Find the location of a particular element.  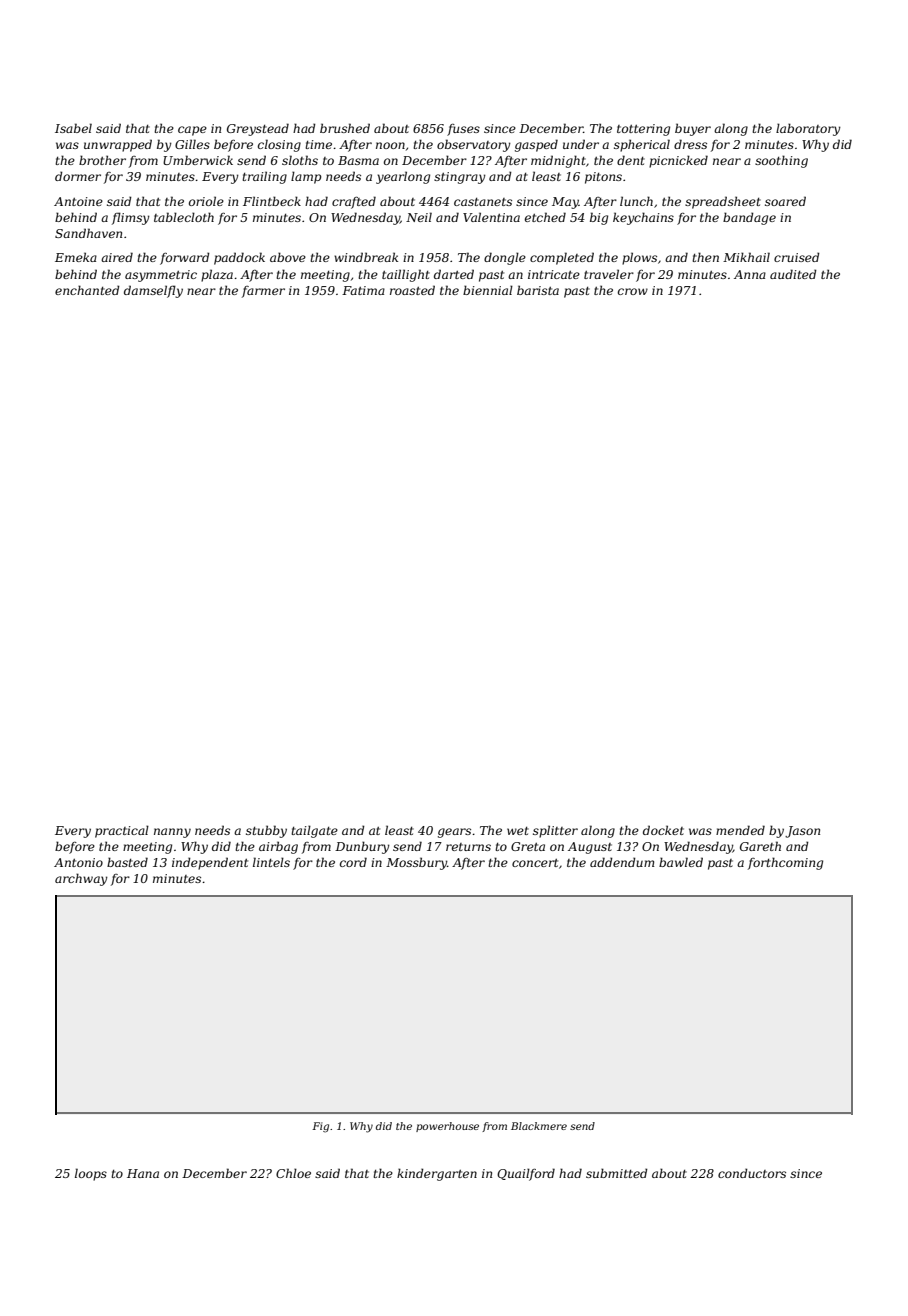

plows is located at coordinates (639, 258).
